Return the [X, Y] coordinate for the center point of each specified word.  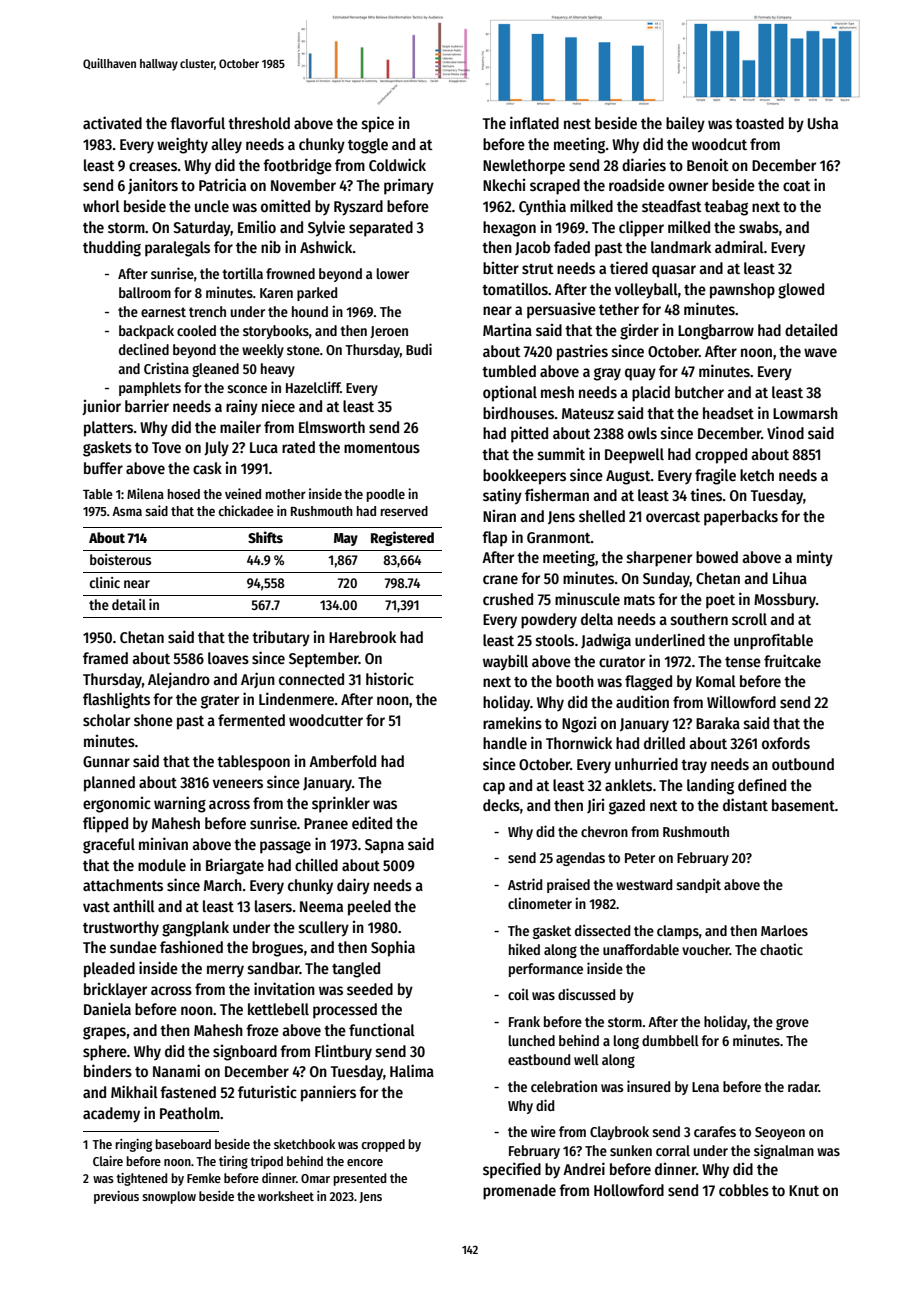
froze [262, 1030]
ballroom [145, 292]
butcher [699, 392]
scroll [749, 619]
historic [390, 679]
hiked [524, 949]
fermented [251, 720]
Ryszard [358, 208]
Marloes [784, 930]
